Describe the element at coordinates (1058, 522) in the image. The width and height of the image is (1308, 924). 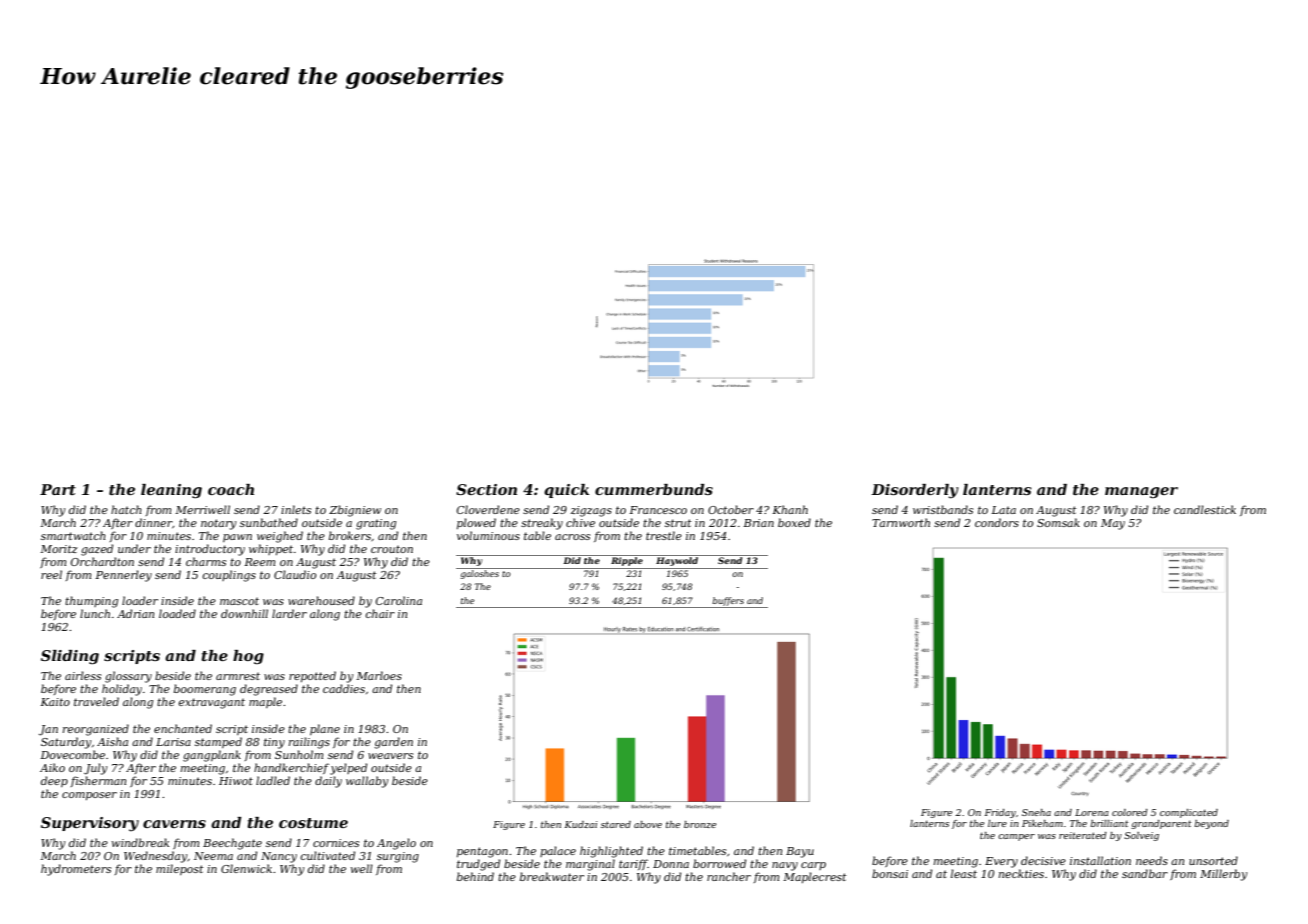
I see `Somsak` at that location.
